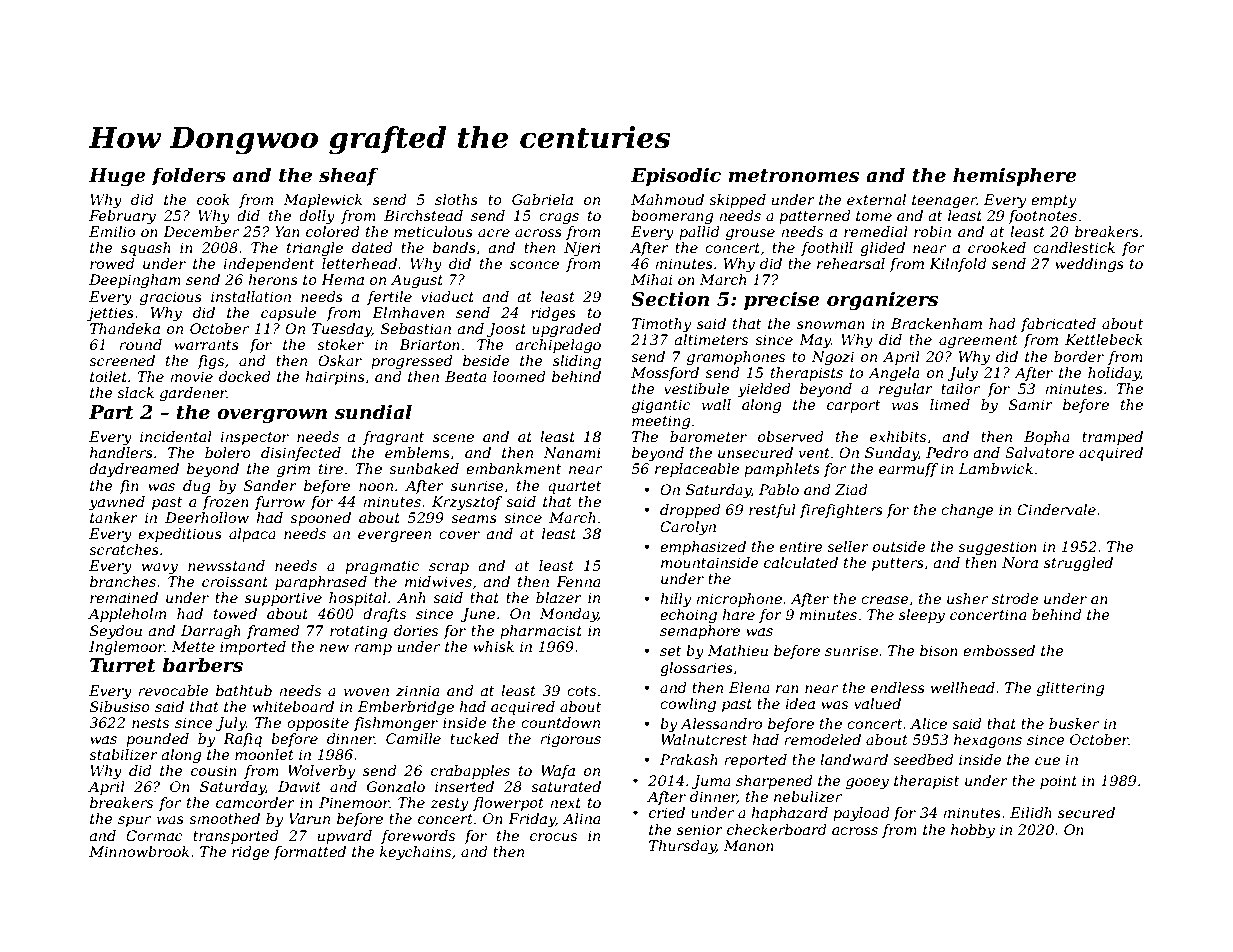 The image size is (1233, 952). What do you see at coordinates (682, 847) in the screenshot?
I see `Thursday` at bounding box center [682, 847].
